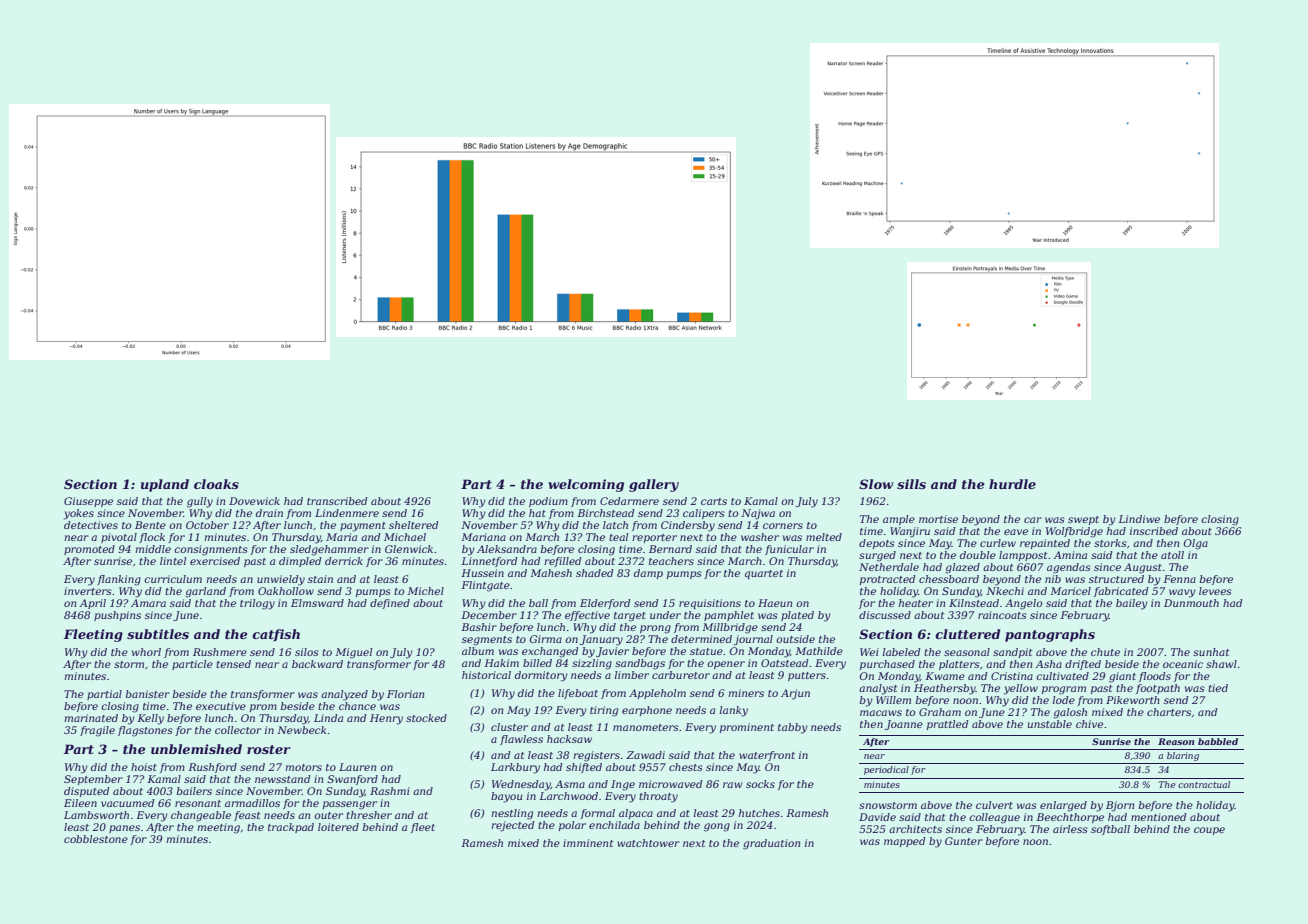 The width and height of the screenshot is (1308, 924). I want to click on gully, so click(200, 502).
